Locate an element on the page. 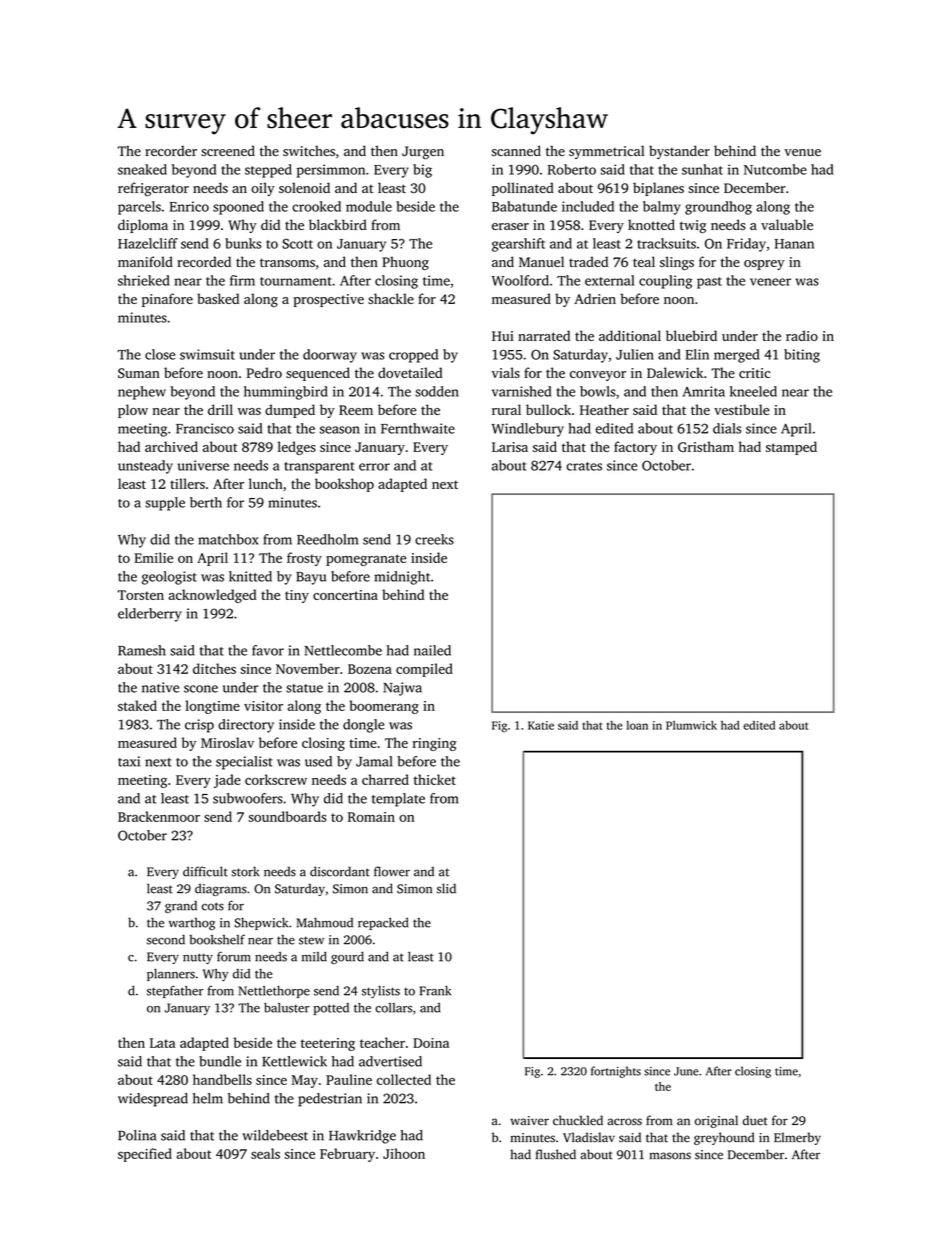 This image has height=1233, width=952. specified is located at coordinates (145, 1155).
